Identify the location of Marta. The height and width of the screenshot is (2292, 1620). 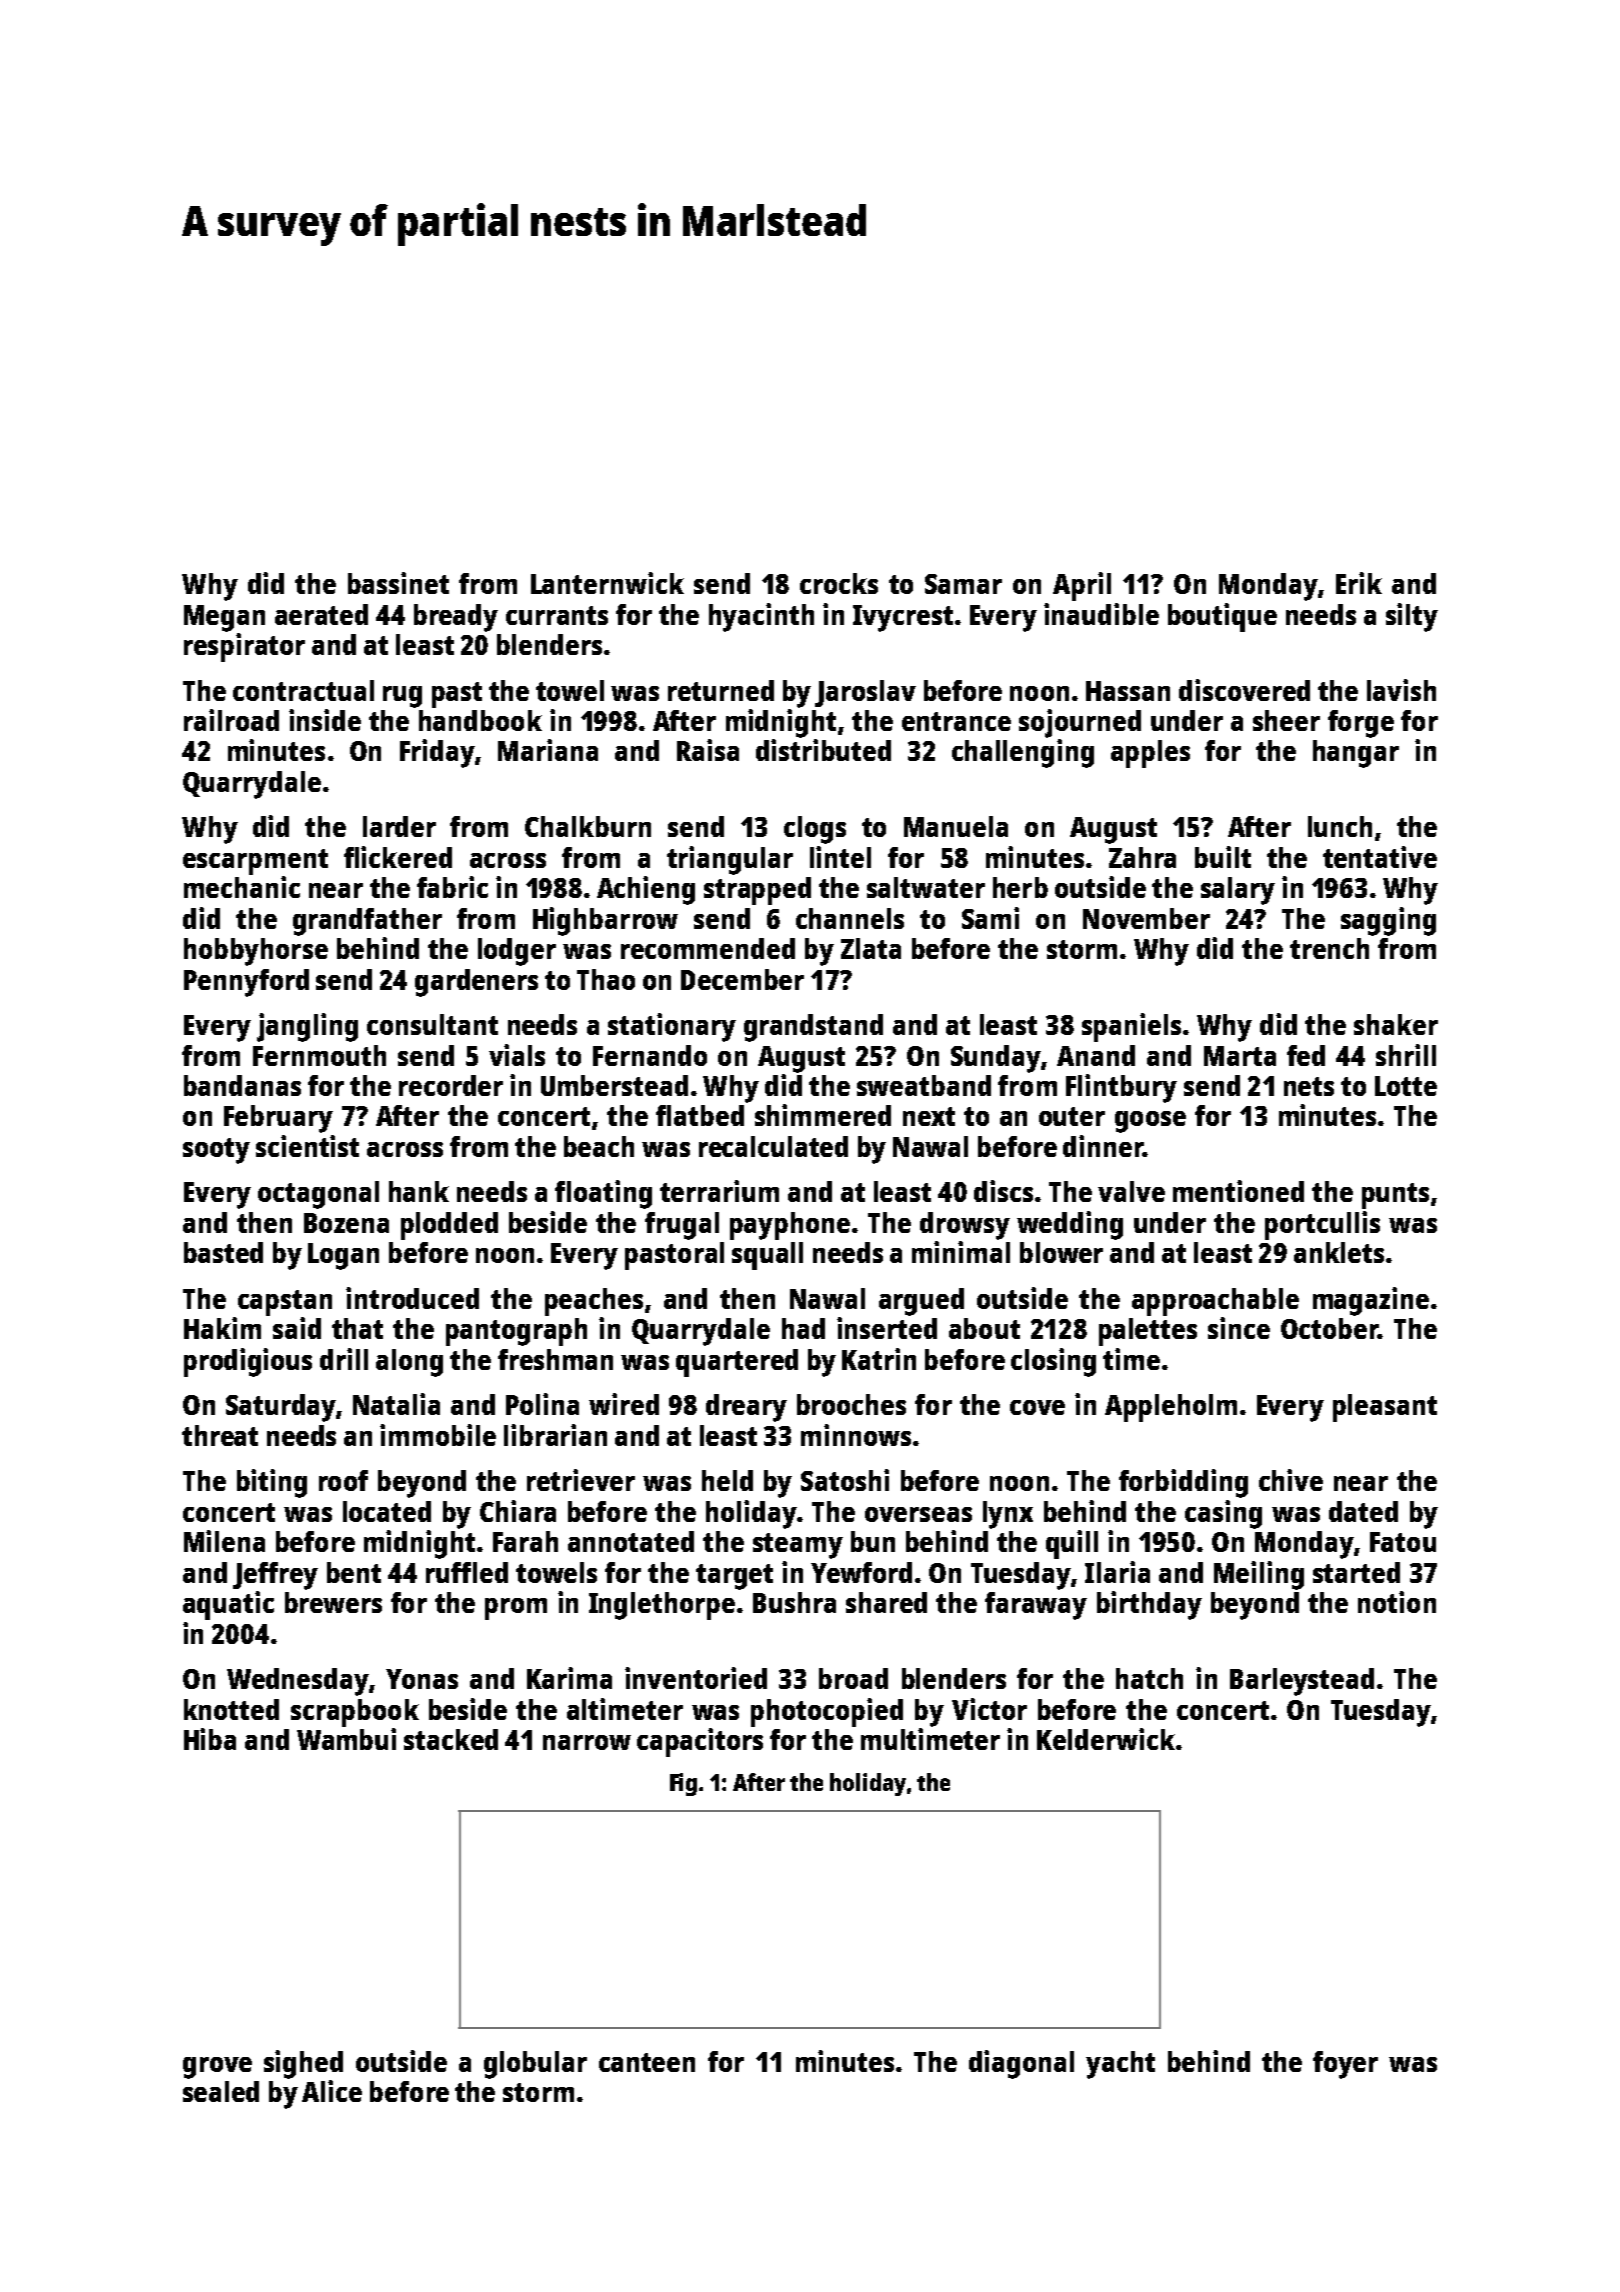
(1240, 1056).
